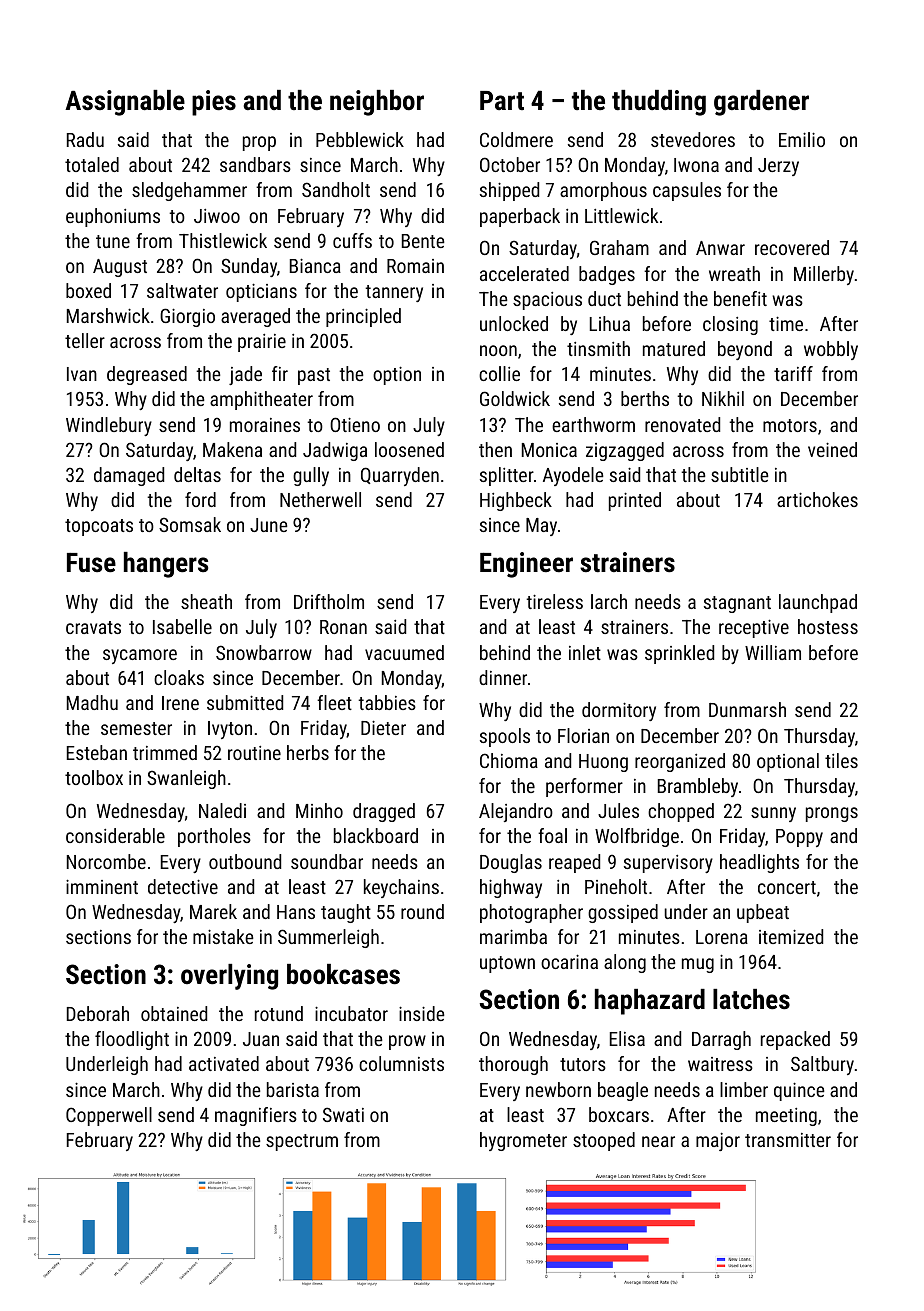 The width and height of the screenshot is (924, 1311). I want to click on Netherwell, so click(320, 499).
